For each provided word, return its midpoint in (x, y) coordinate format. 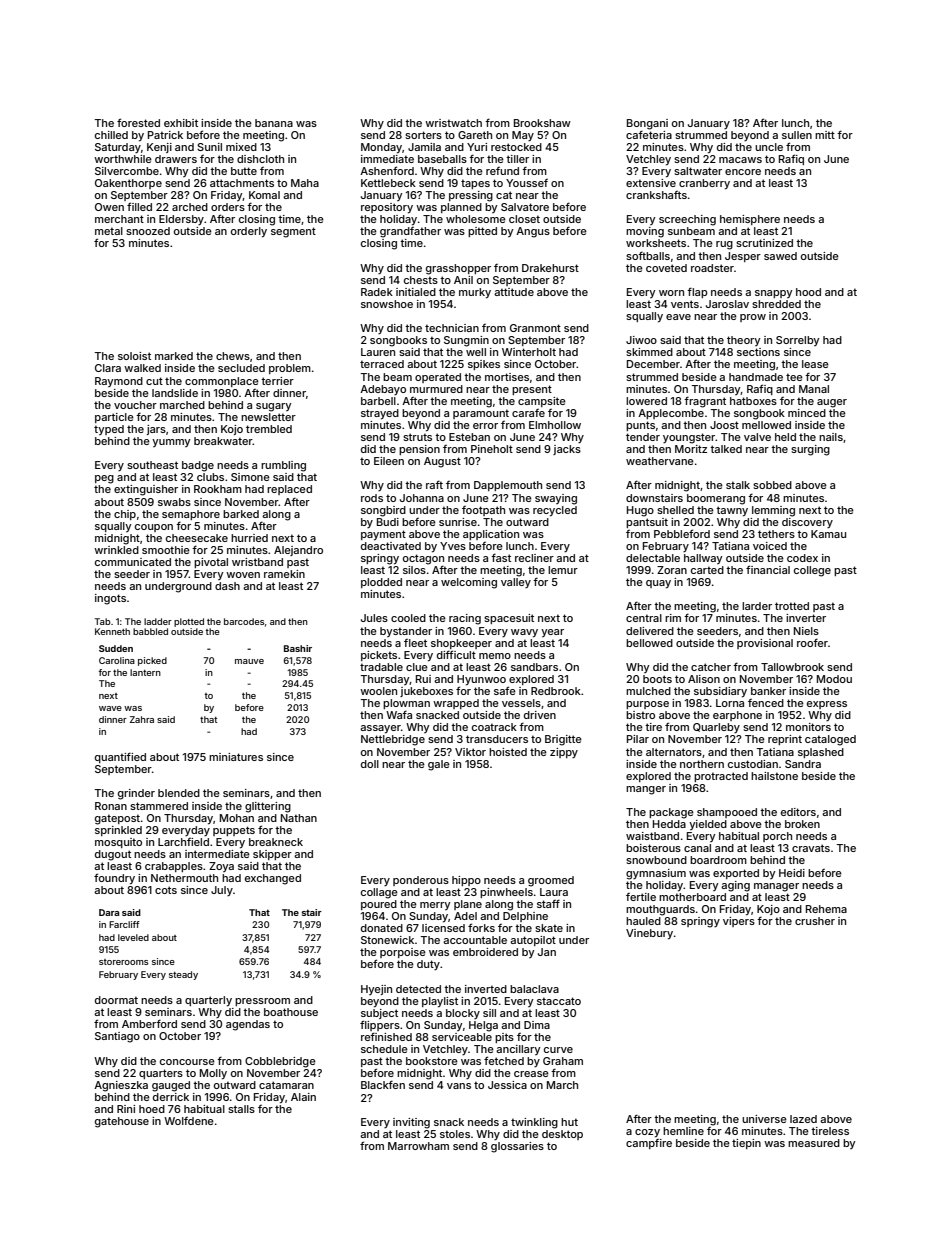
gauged (171, 1086)
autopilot (533, 941)
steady (183, 975)
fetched (504, 1060)
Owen (109, 207)
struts (417, 437)
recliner (534, 558)
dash (227, 586)
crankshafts (656, 195)
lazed (803, 1119)
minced (807, 413)
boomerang (716, 499)
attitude (514, 292)
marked (174, 356)
